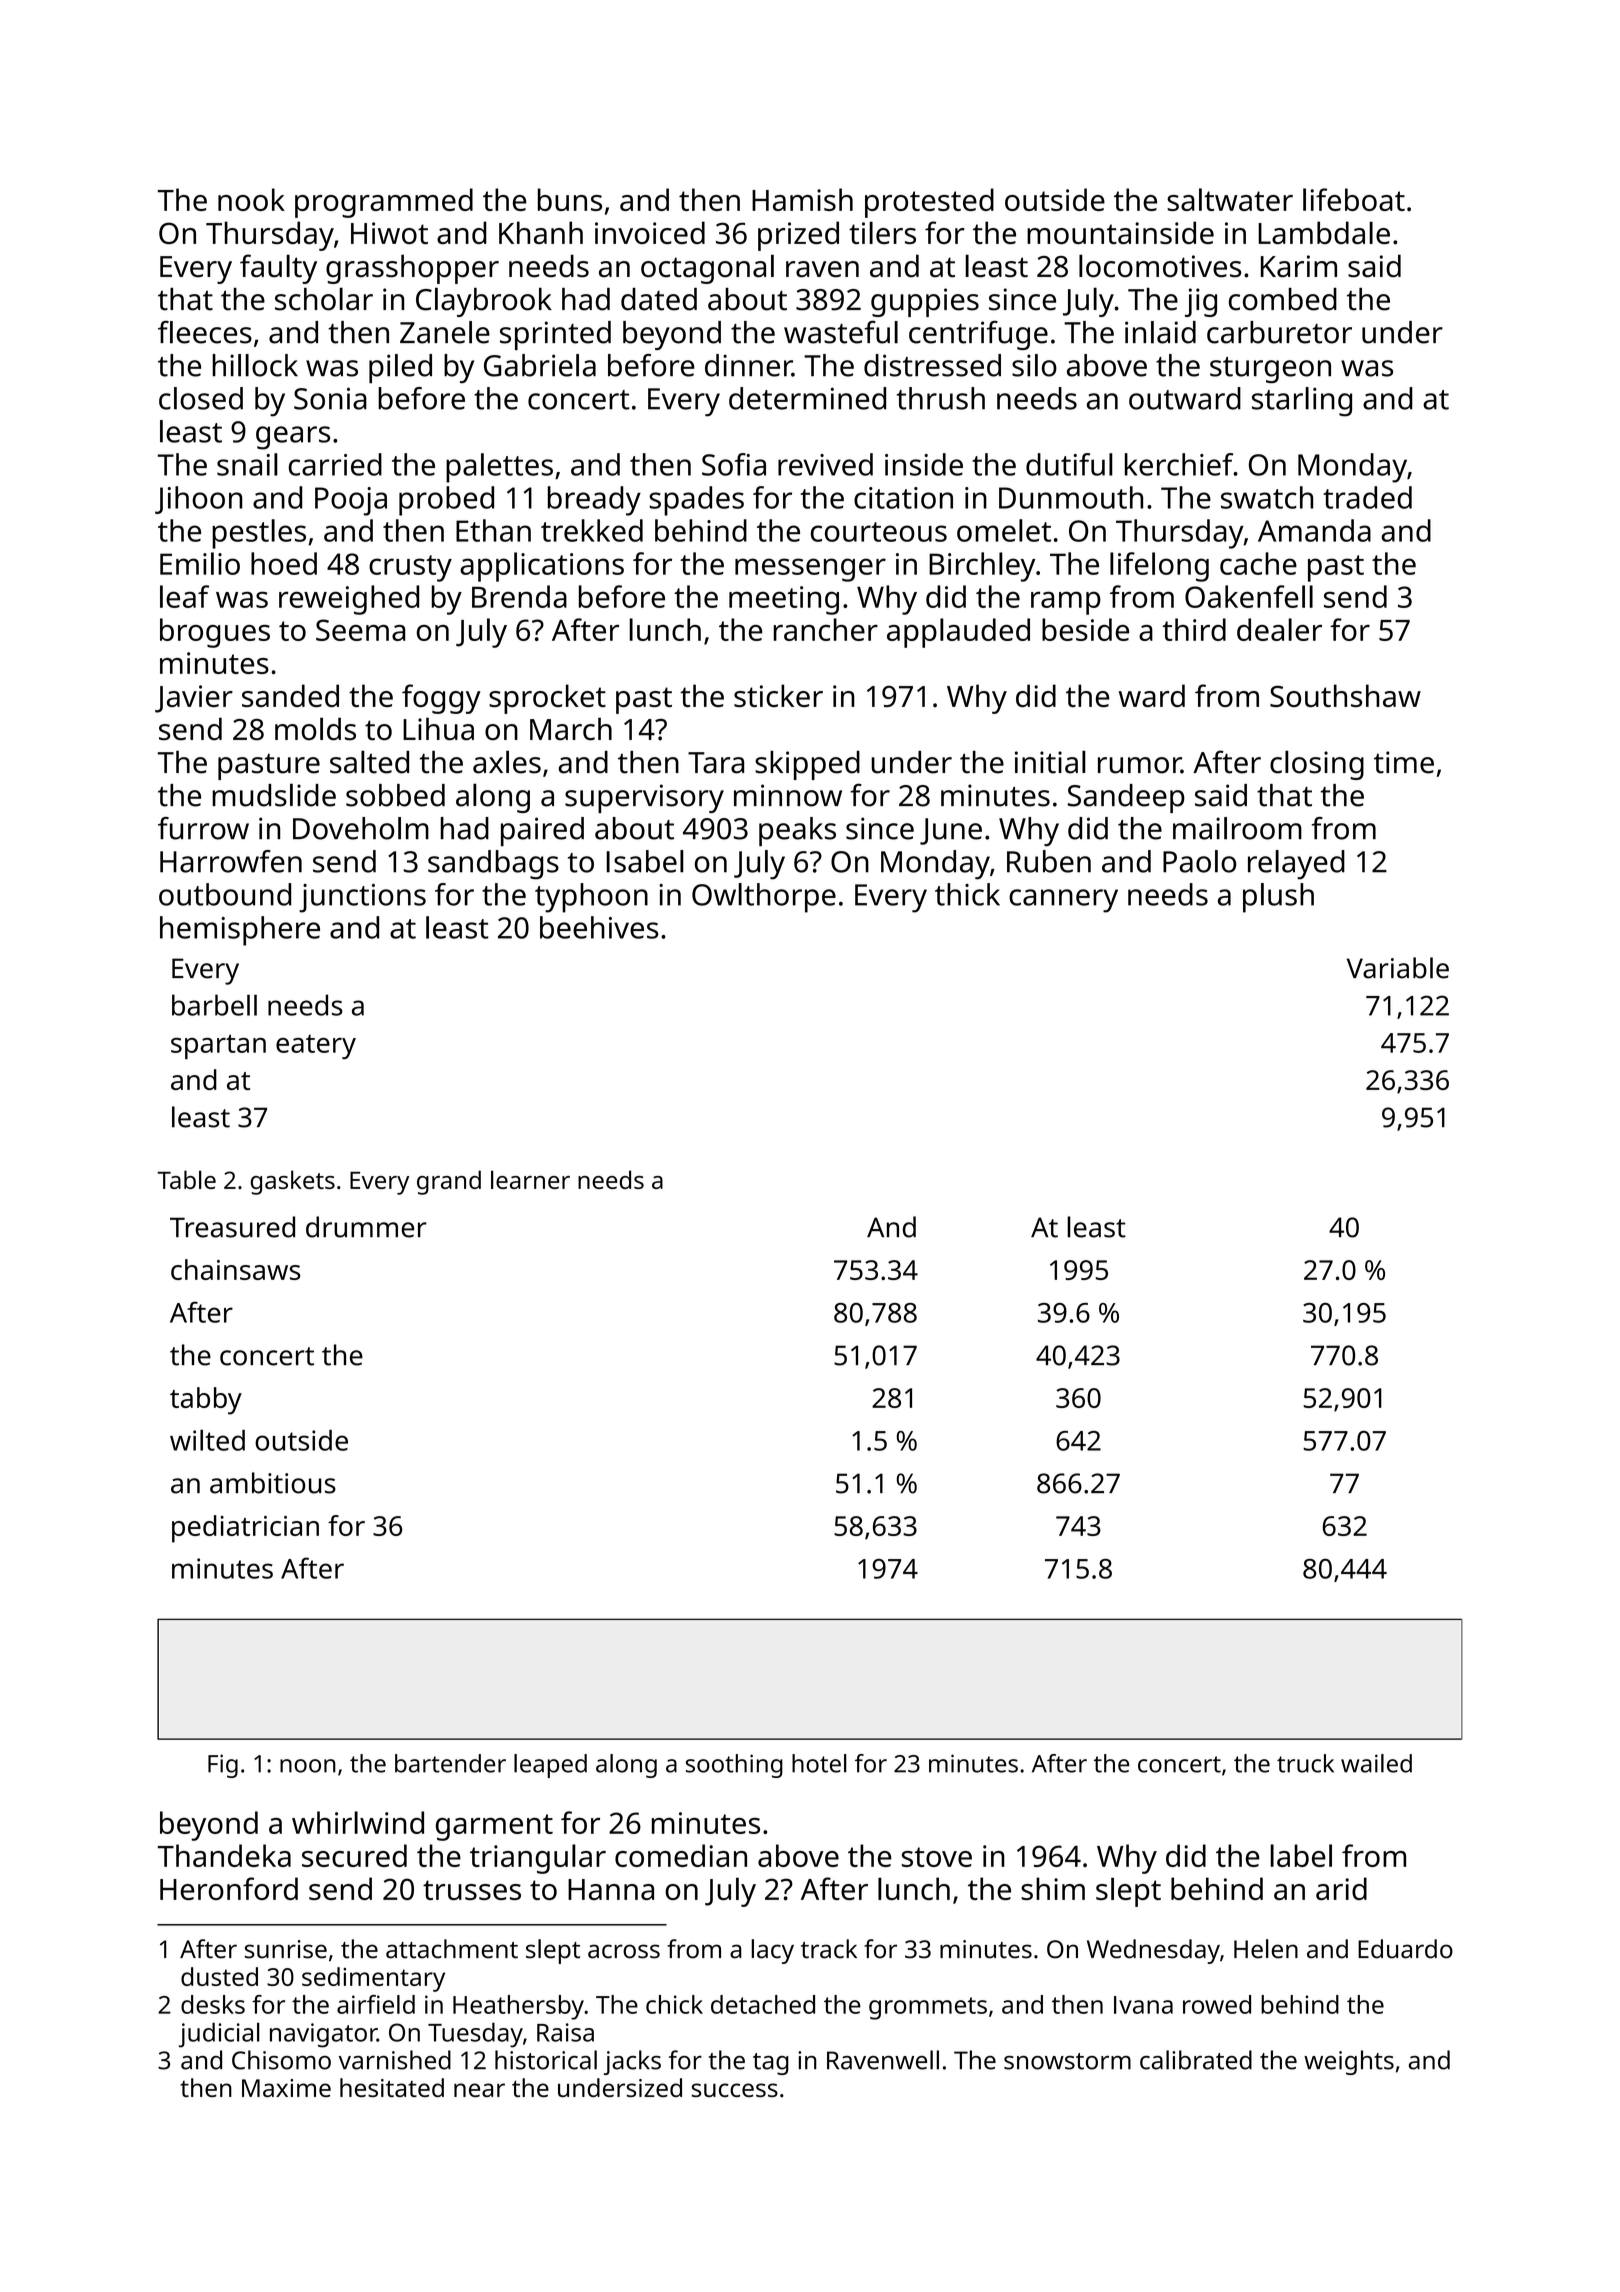  I want to click on Owlthorpe, so click(764, 898).
